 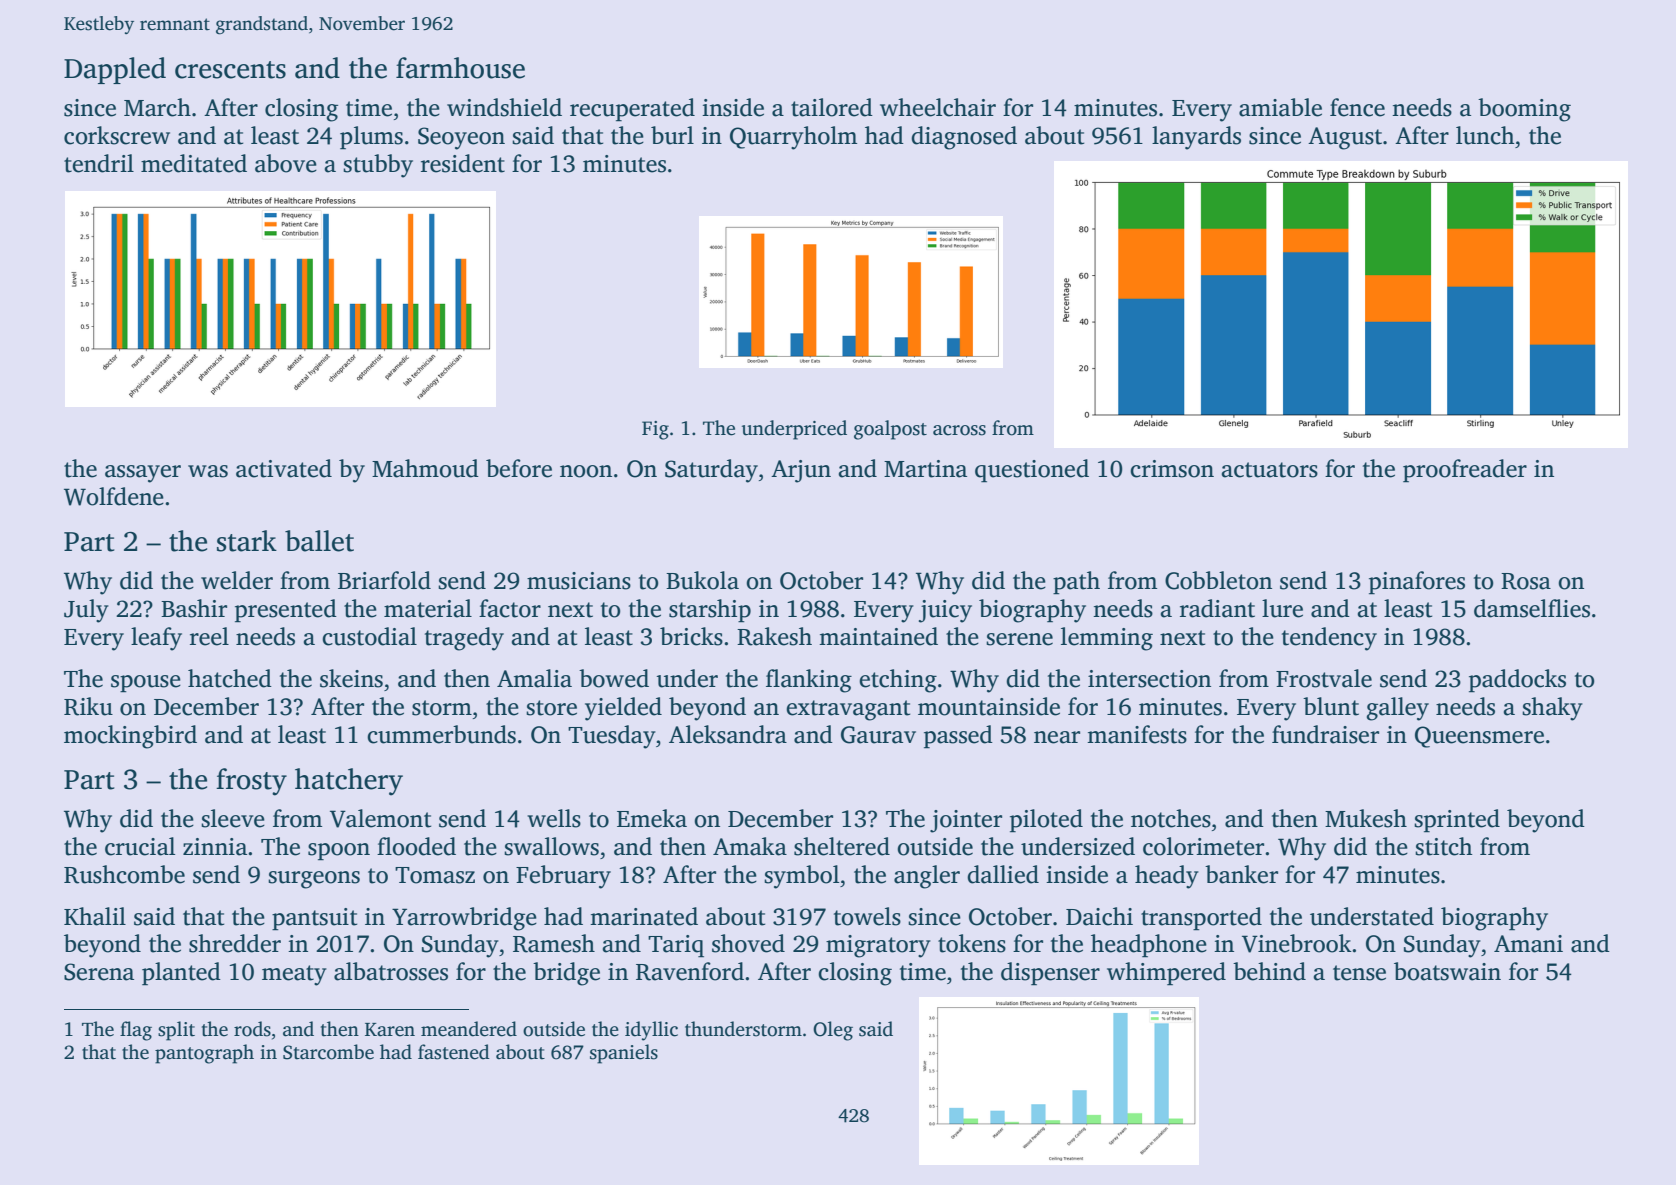 I want to click on proofreader, so click(x=1465, y=471).
